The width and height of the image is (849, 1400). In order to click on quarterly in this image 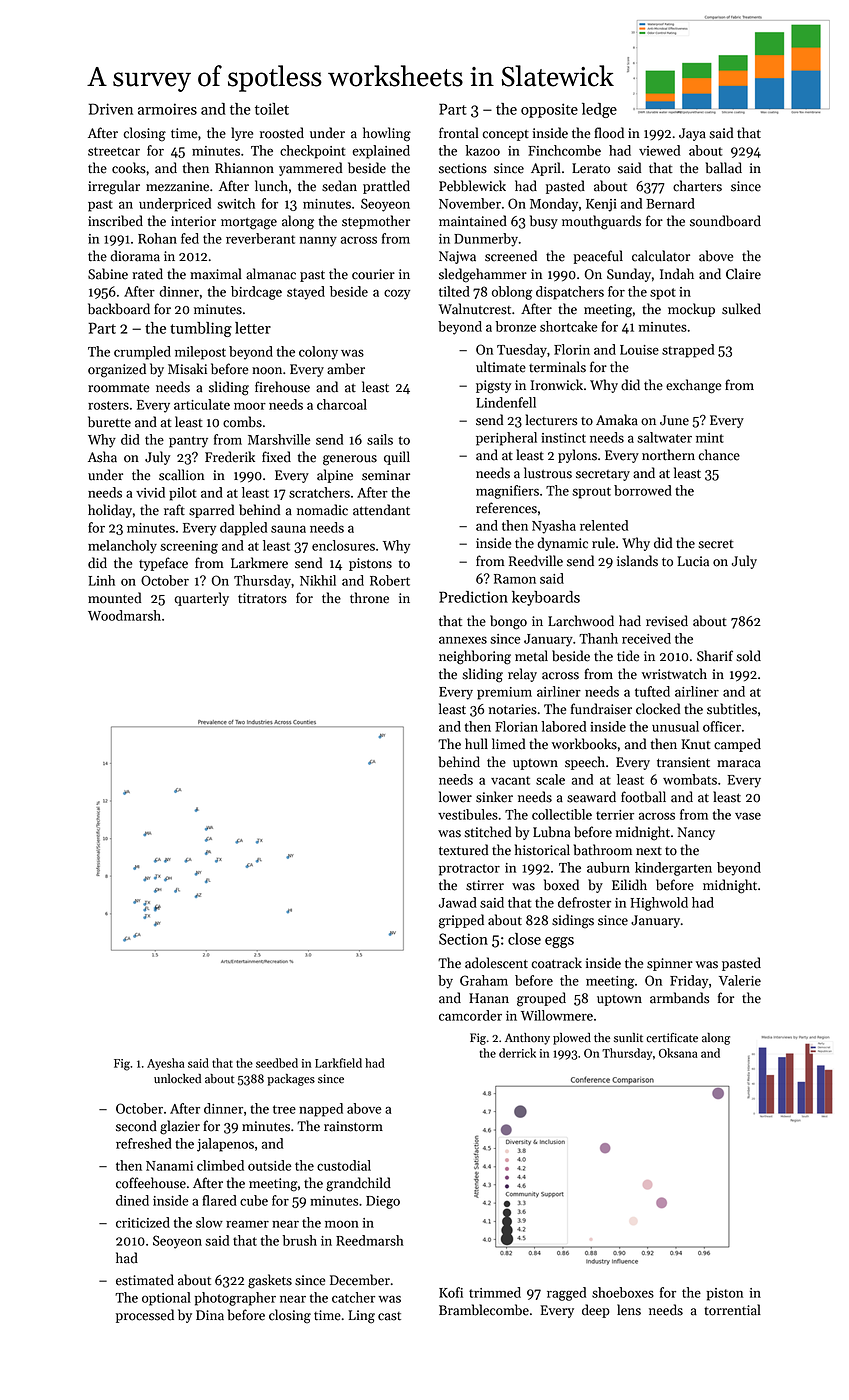, I will do `click(201, 599)`.
